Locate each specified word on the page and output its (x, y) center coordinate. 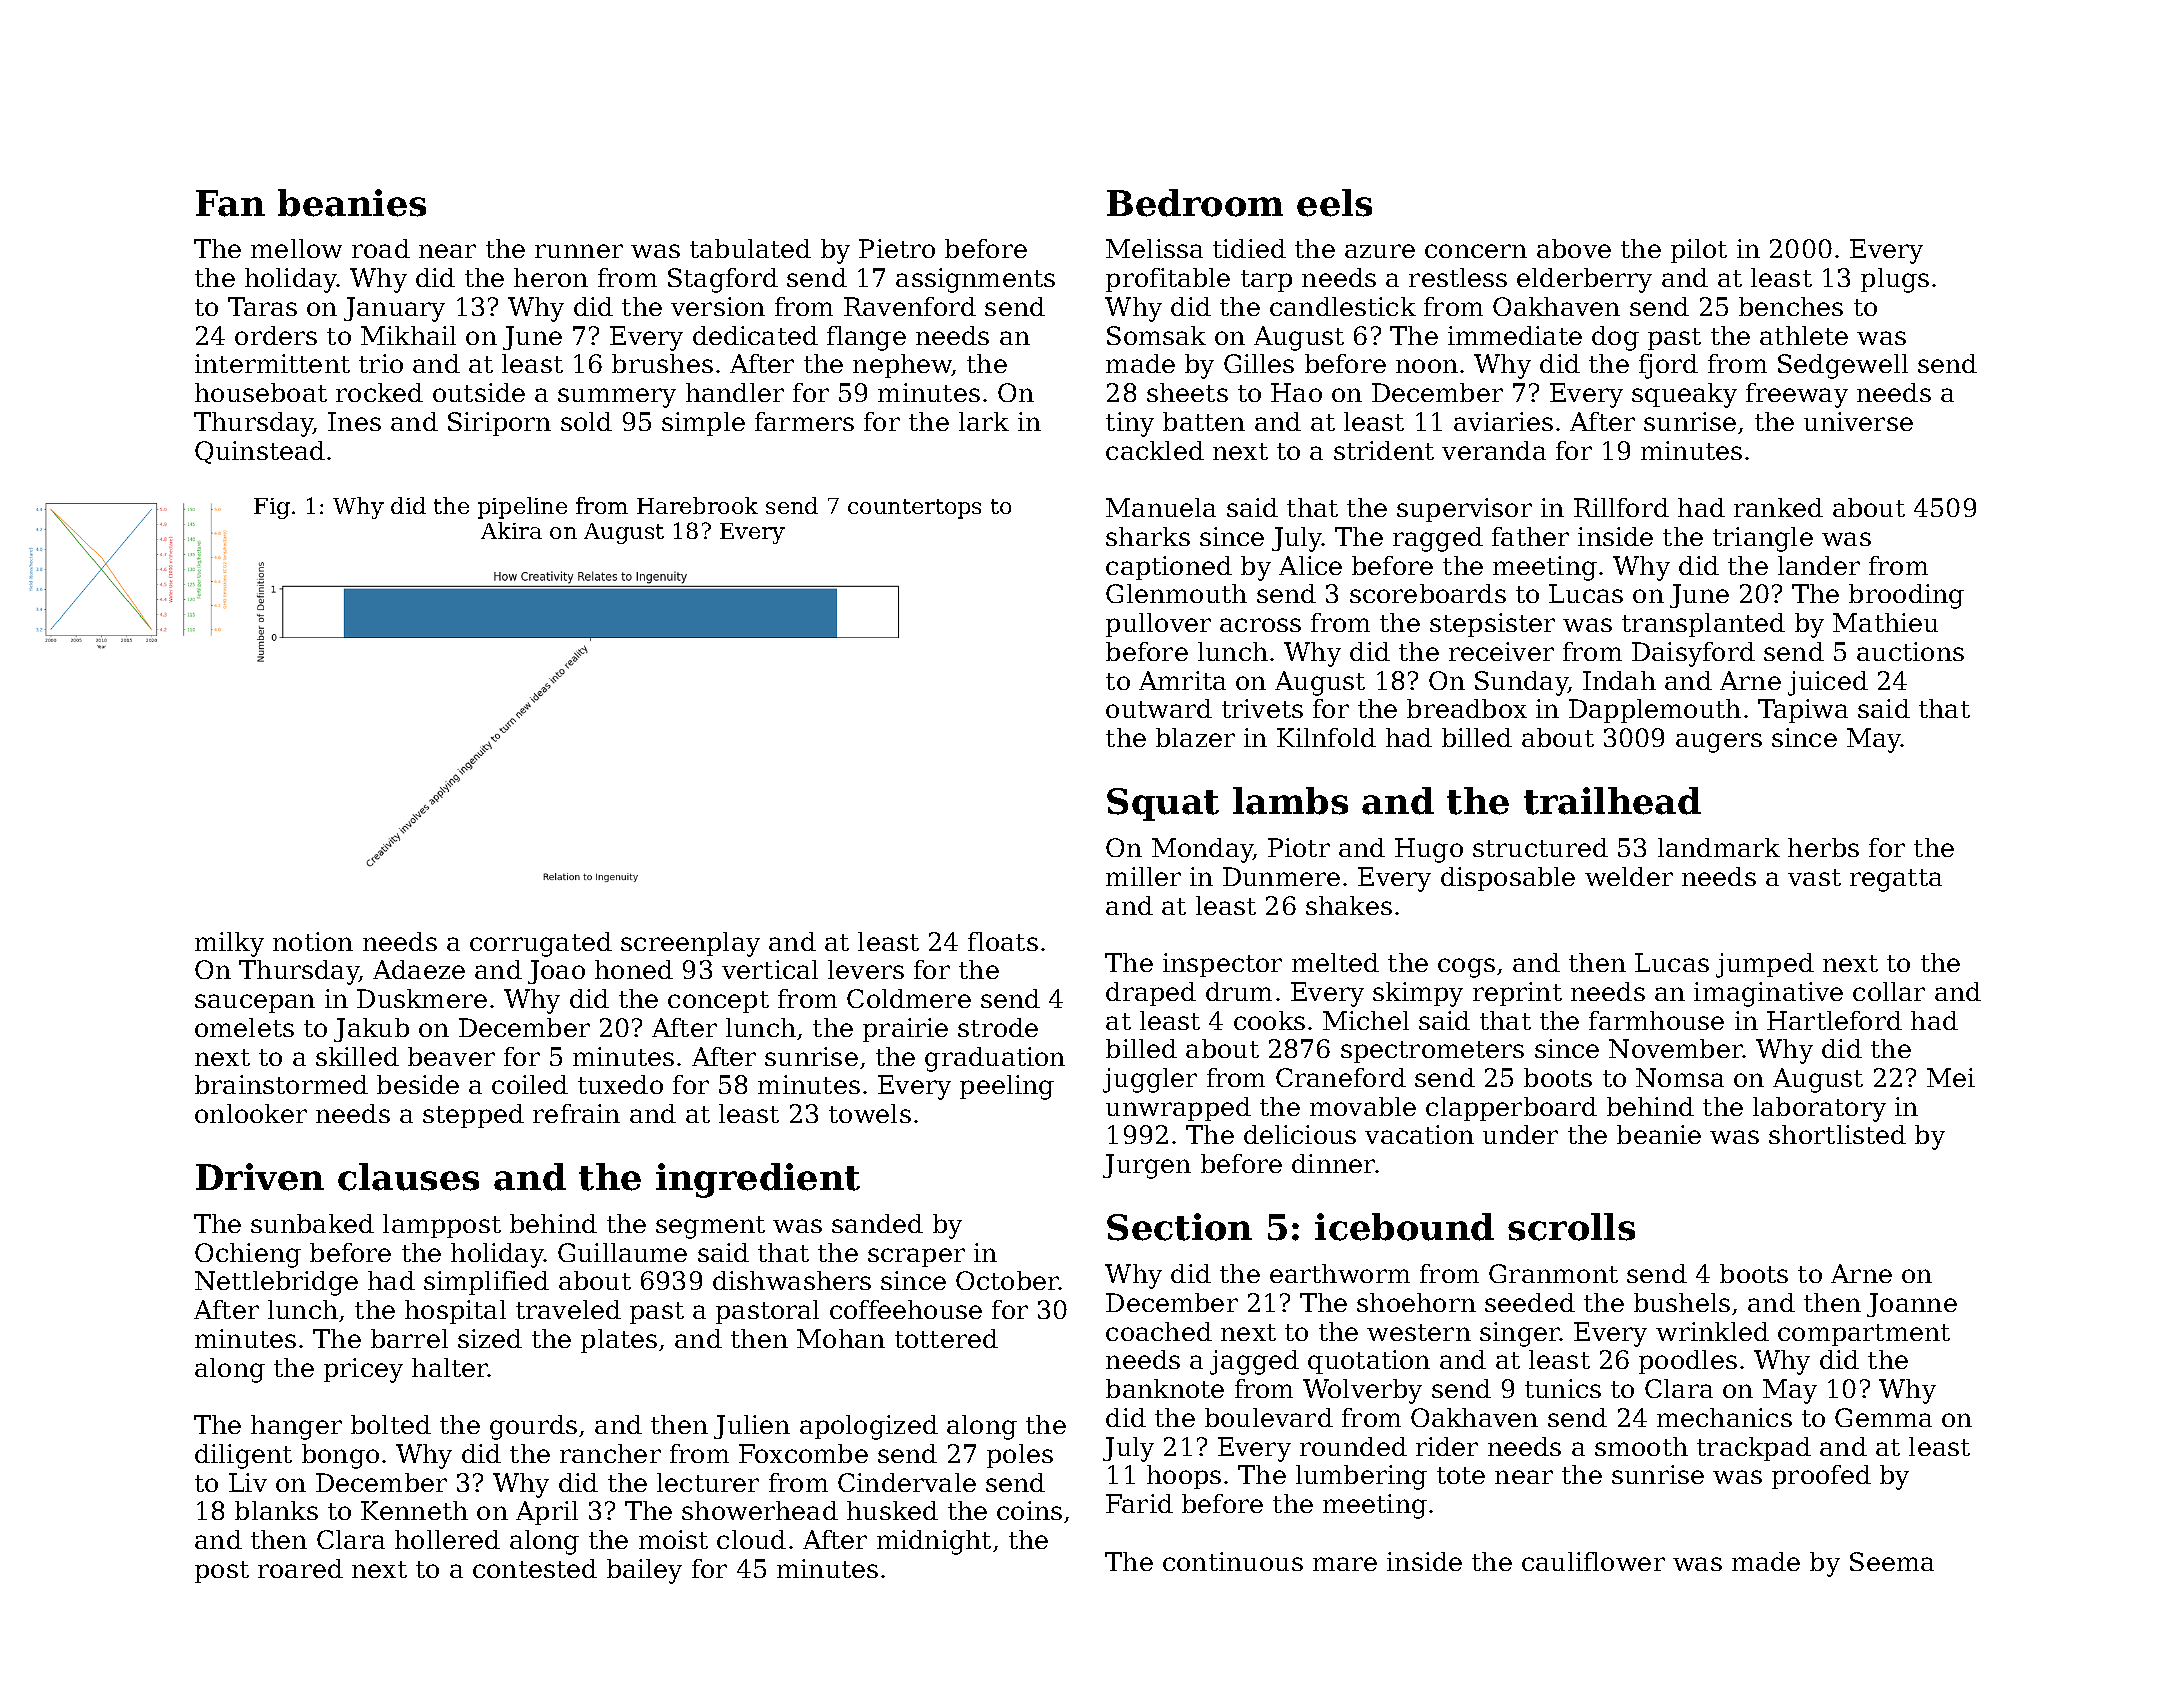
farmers (804, 421)
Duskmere (422, 998)
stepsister (1492, 625)
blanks (276, 1510)
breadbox (1467, 708)
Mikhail (408, 335)
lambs (1290, 801)
